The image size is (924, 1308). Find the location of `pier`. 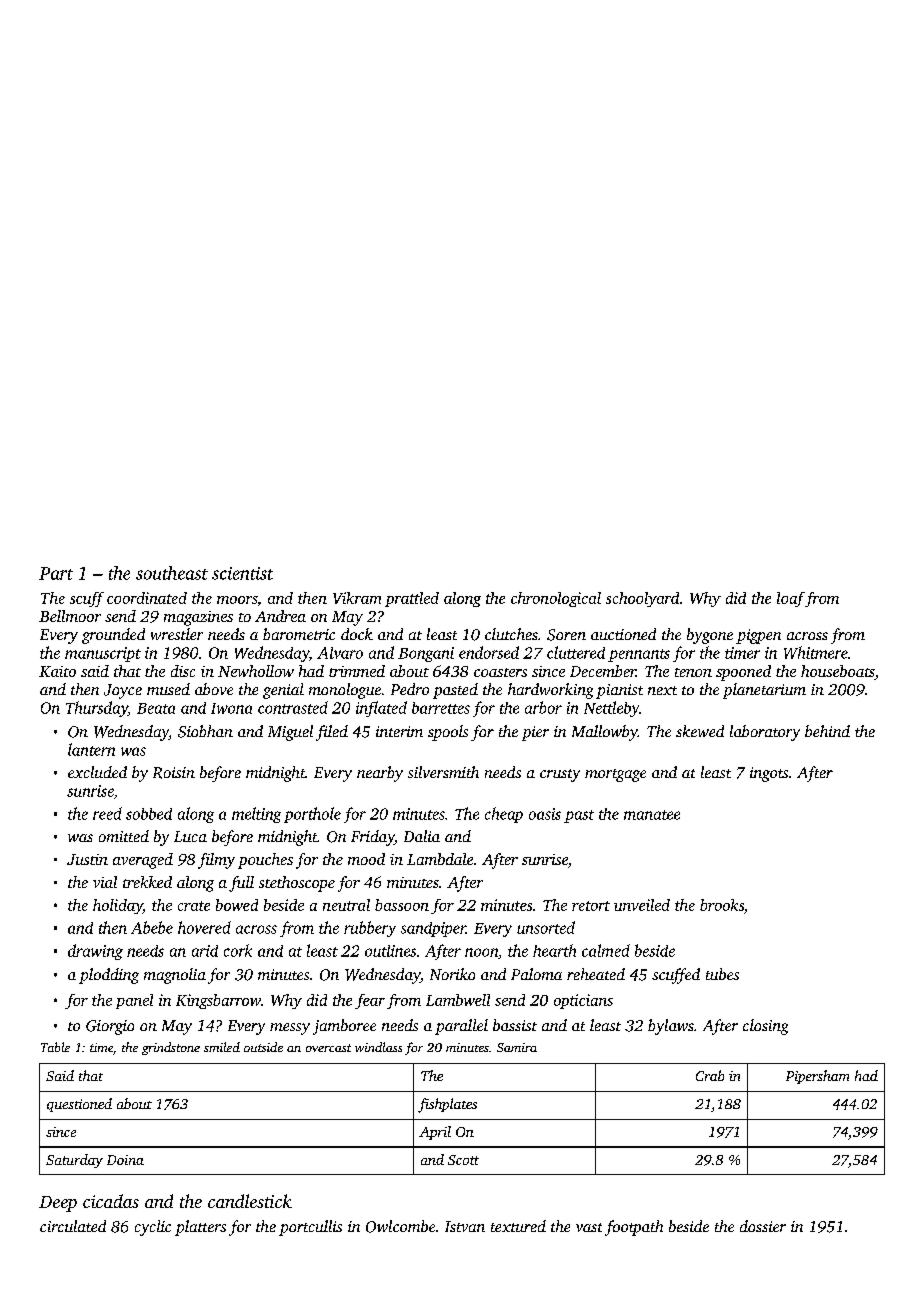

pier is located at coordinates (535, 733).
